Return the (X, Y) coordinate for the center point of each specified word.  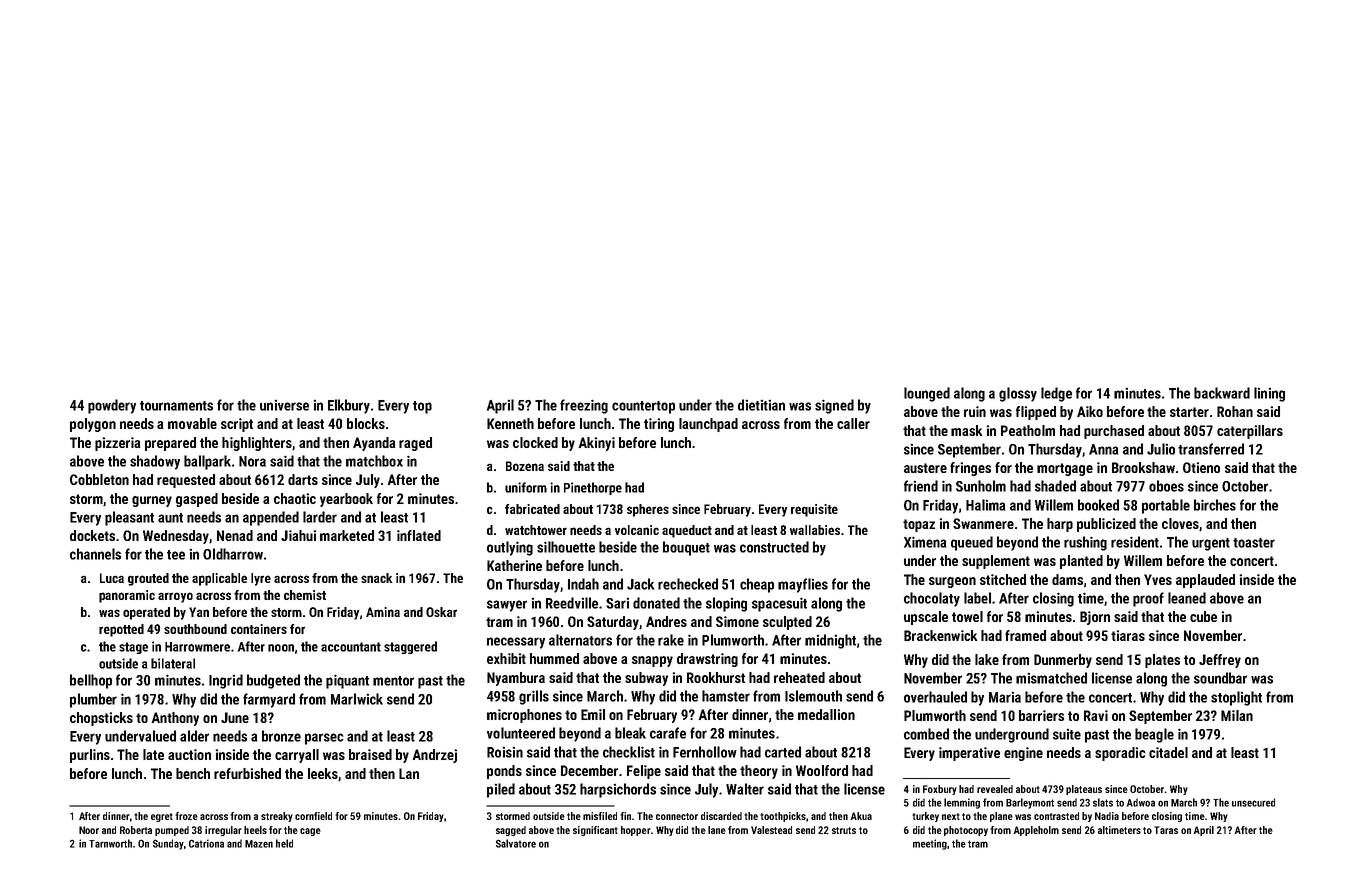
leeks (323, 773)
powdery (112, 406)
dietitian (761, 405)
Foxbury (940, 790)
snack (377, 578)
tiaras (1128, 635)
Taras (1166, 830)
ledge (1056, 394)
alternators (580, 640)
